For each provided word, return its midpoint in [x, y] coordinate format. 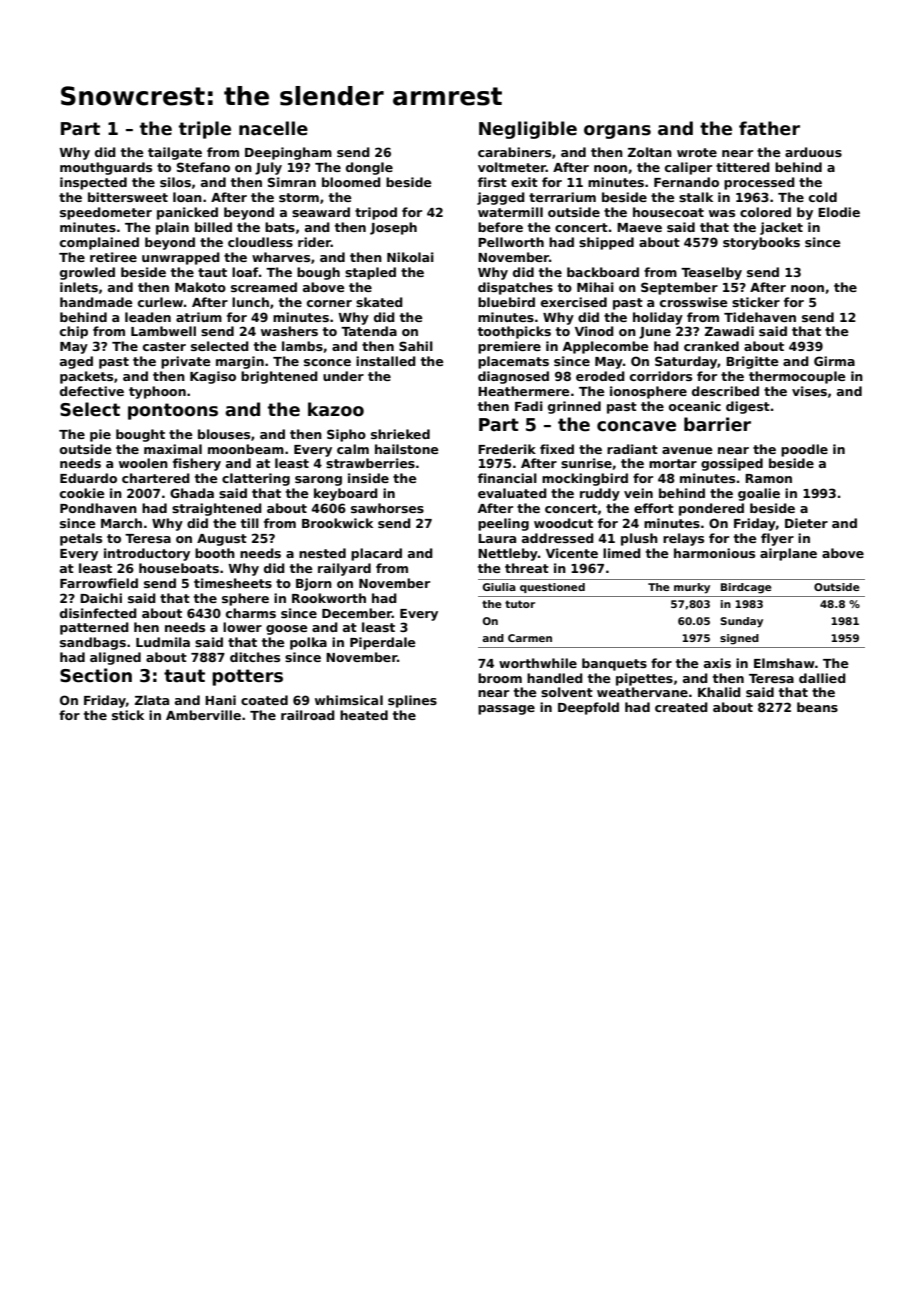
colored [765, 212]
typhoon [157, 392]
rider [314, 242]
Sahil [416, 346]
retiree [113, 257]
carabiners [514, 152]
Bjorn [314, 584]
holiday [658, 318]
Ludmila [163, 642]
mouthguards [106, 168]
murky [692, 588]
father [769, 128]
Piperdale [383, 643]
